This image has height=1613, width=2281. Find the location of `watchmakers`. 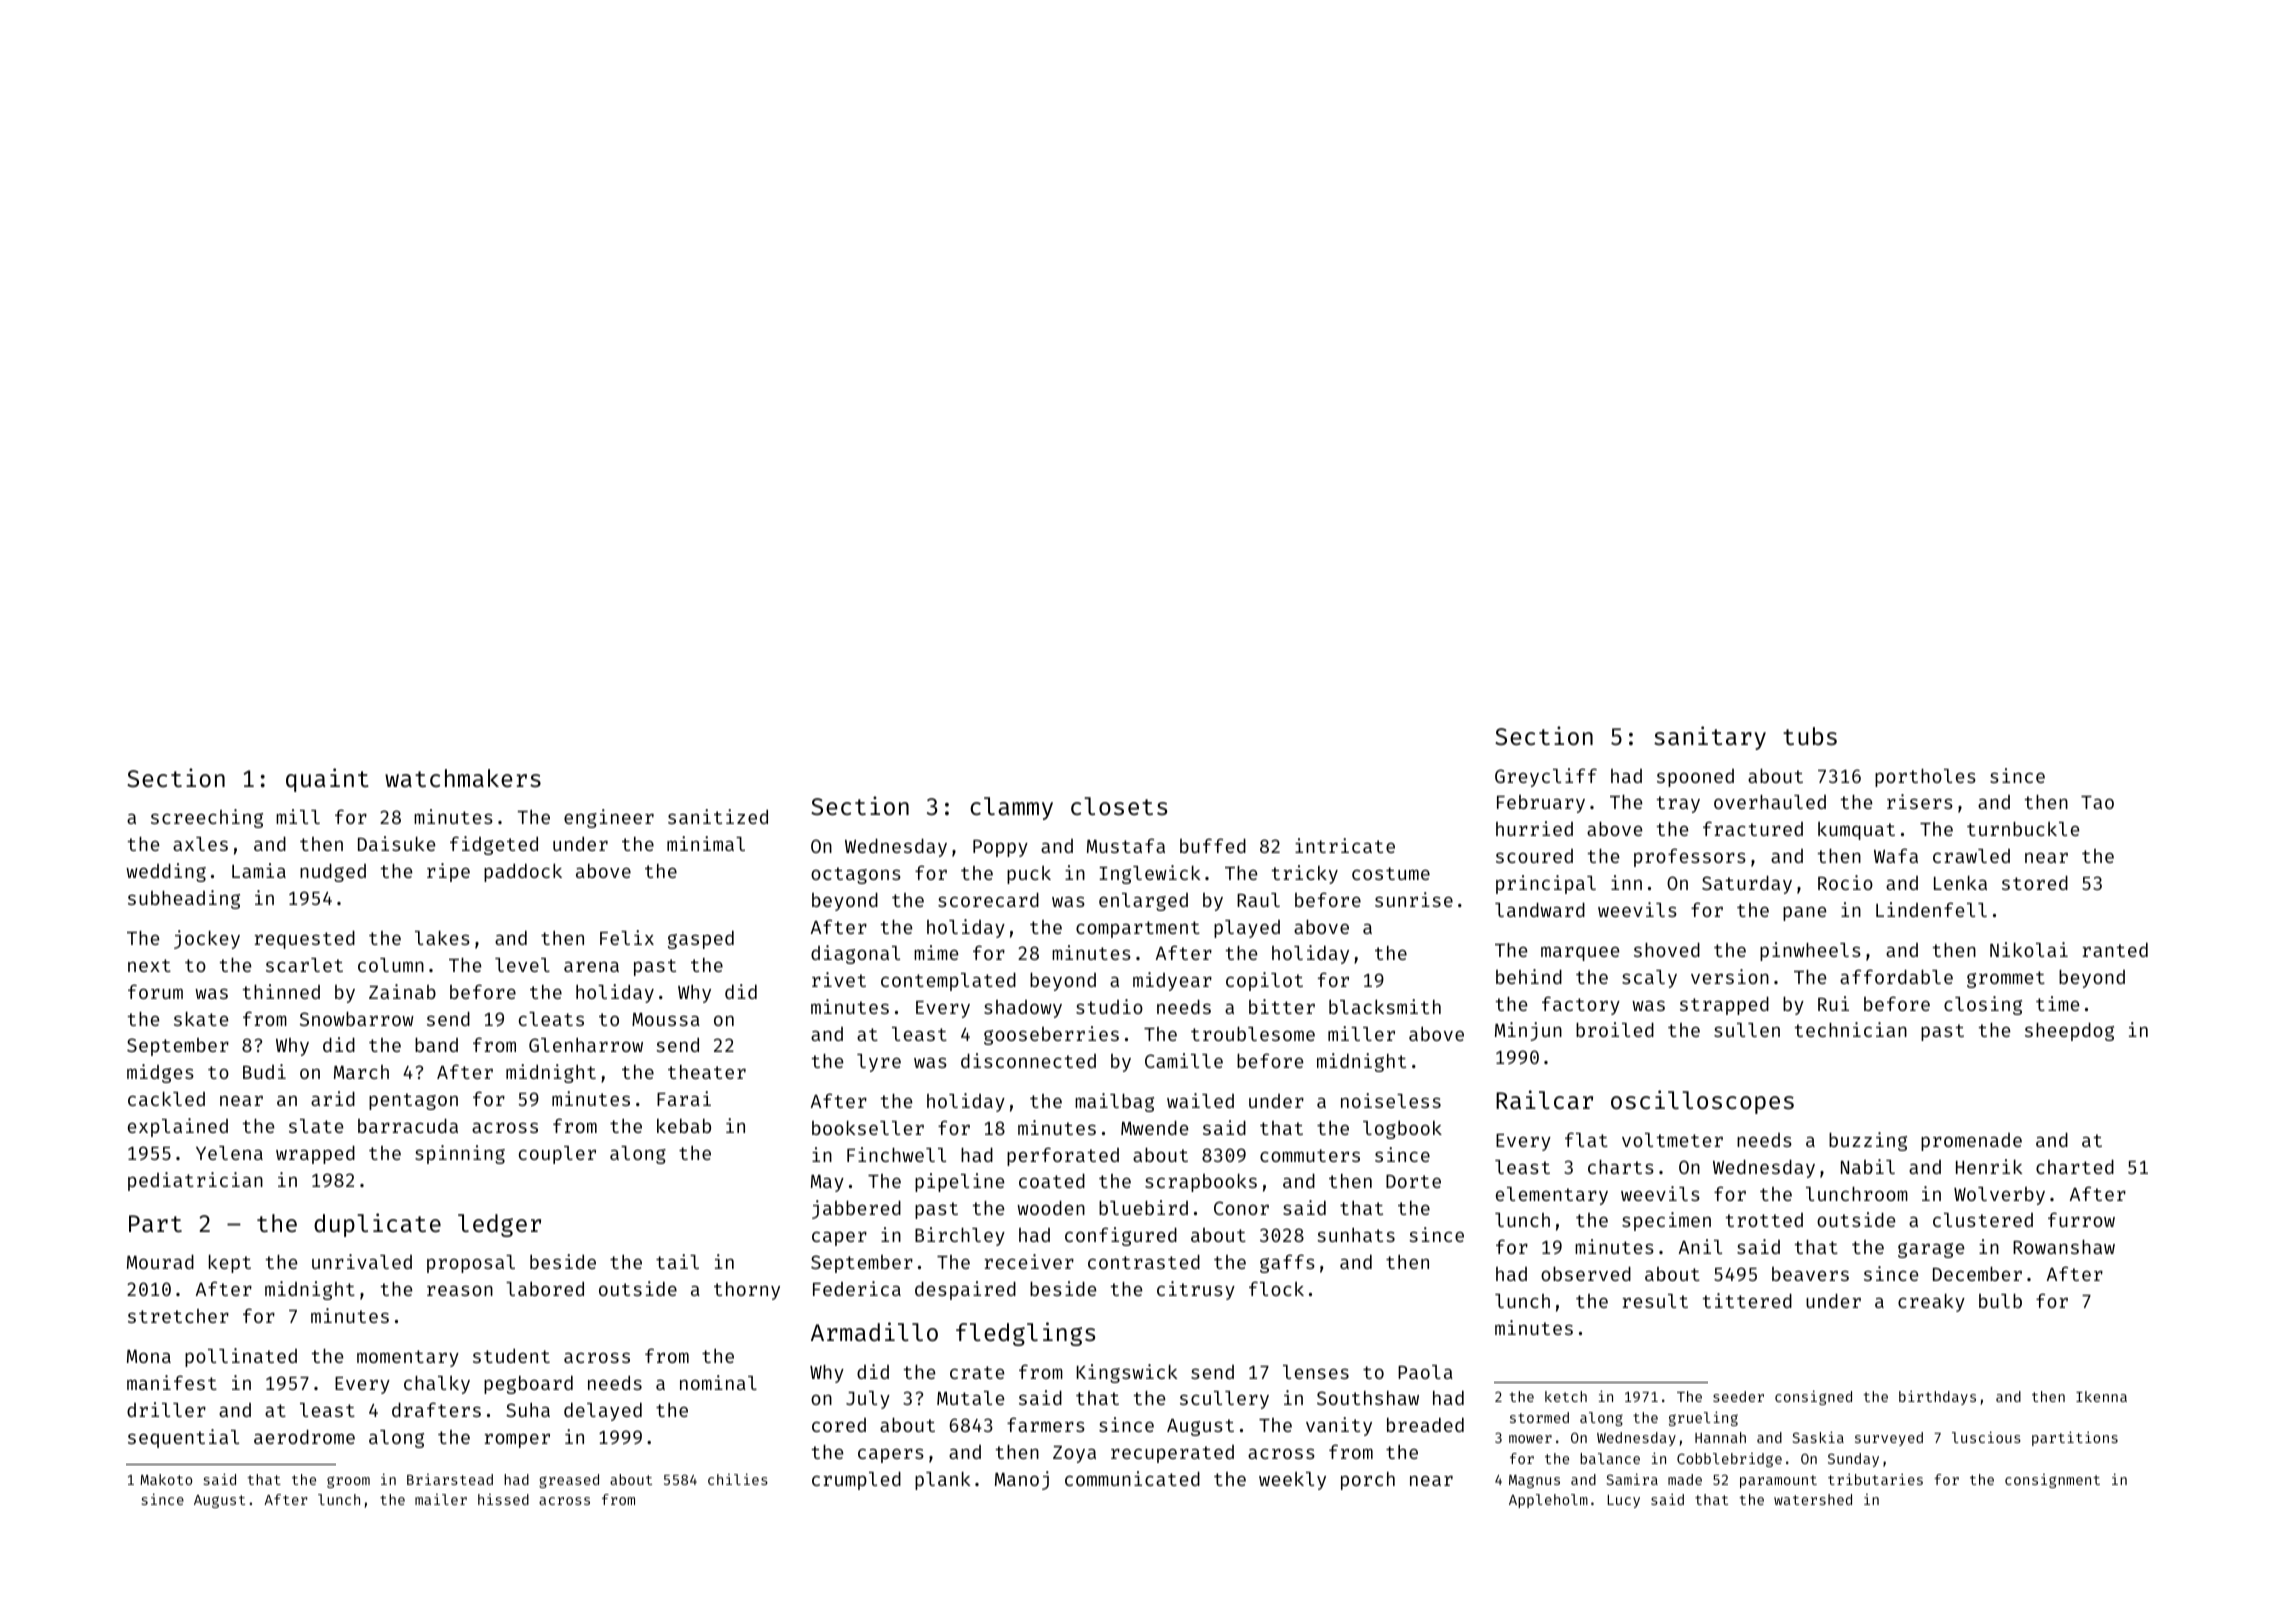

watchmakers is located at coordinates (463, 778).
